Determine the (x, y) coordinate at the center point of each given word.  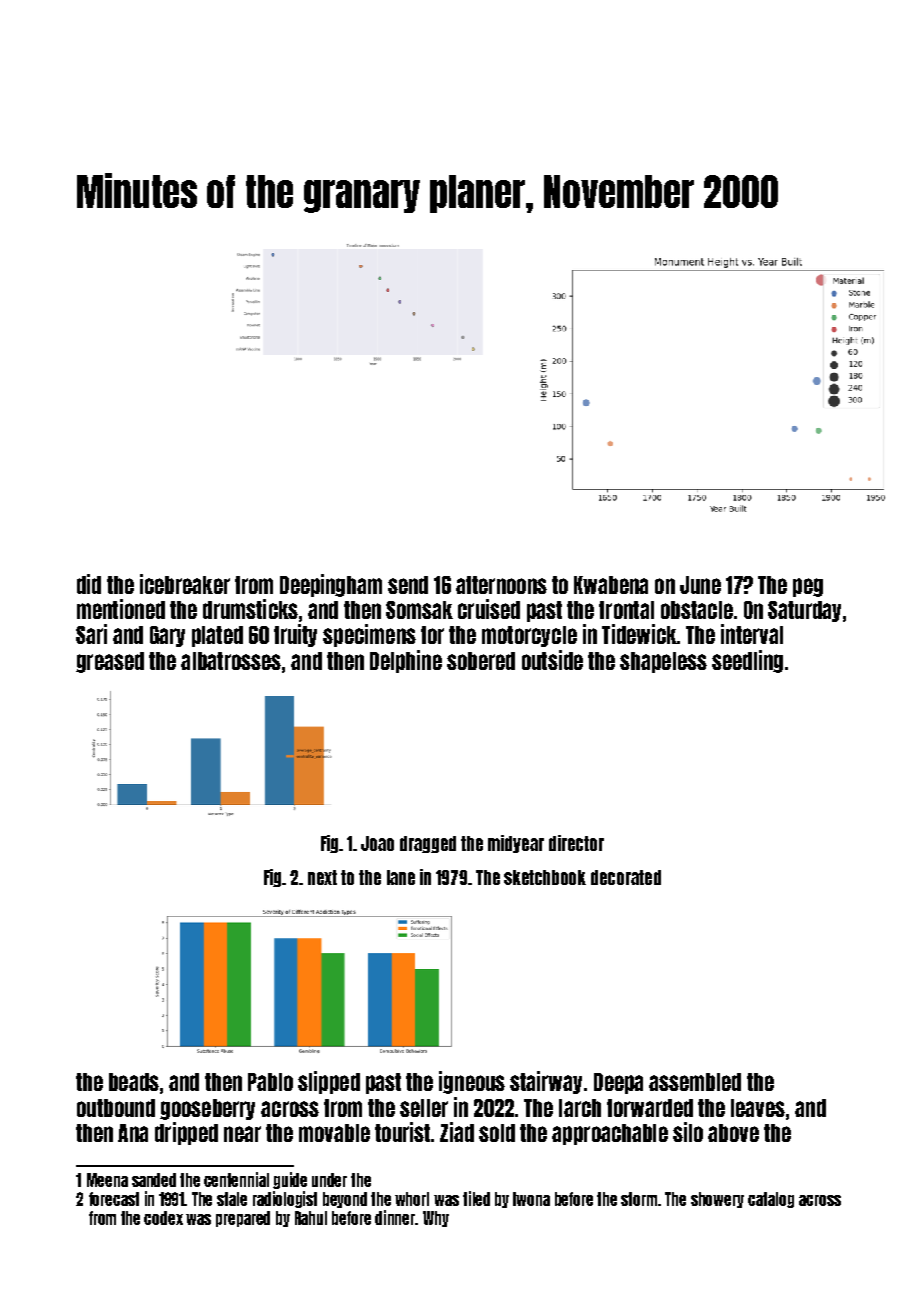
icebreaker (185, 584)
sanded (154, 1180)
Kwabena (611, 585)
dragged (428, 844)
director (576, 843)
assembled (695, 1082)
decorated (626, 877)
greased (110, 662)
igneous (472, 1082)
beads (134, 1082)
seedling (747, 661)
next (322, 877)
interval (752, 634)
